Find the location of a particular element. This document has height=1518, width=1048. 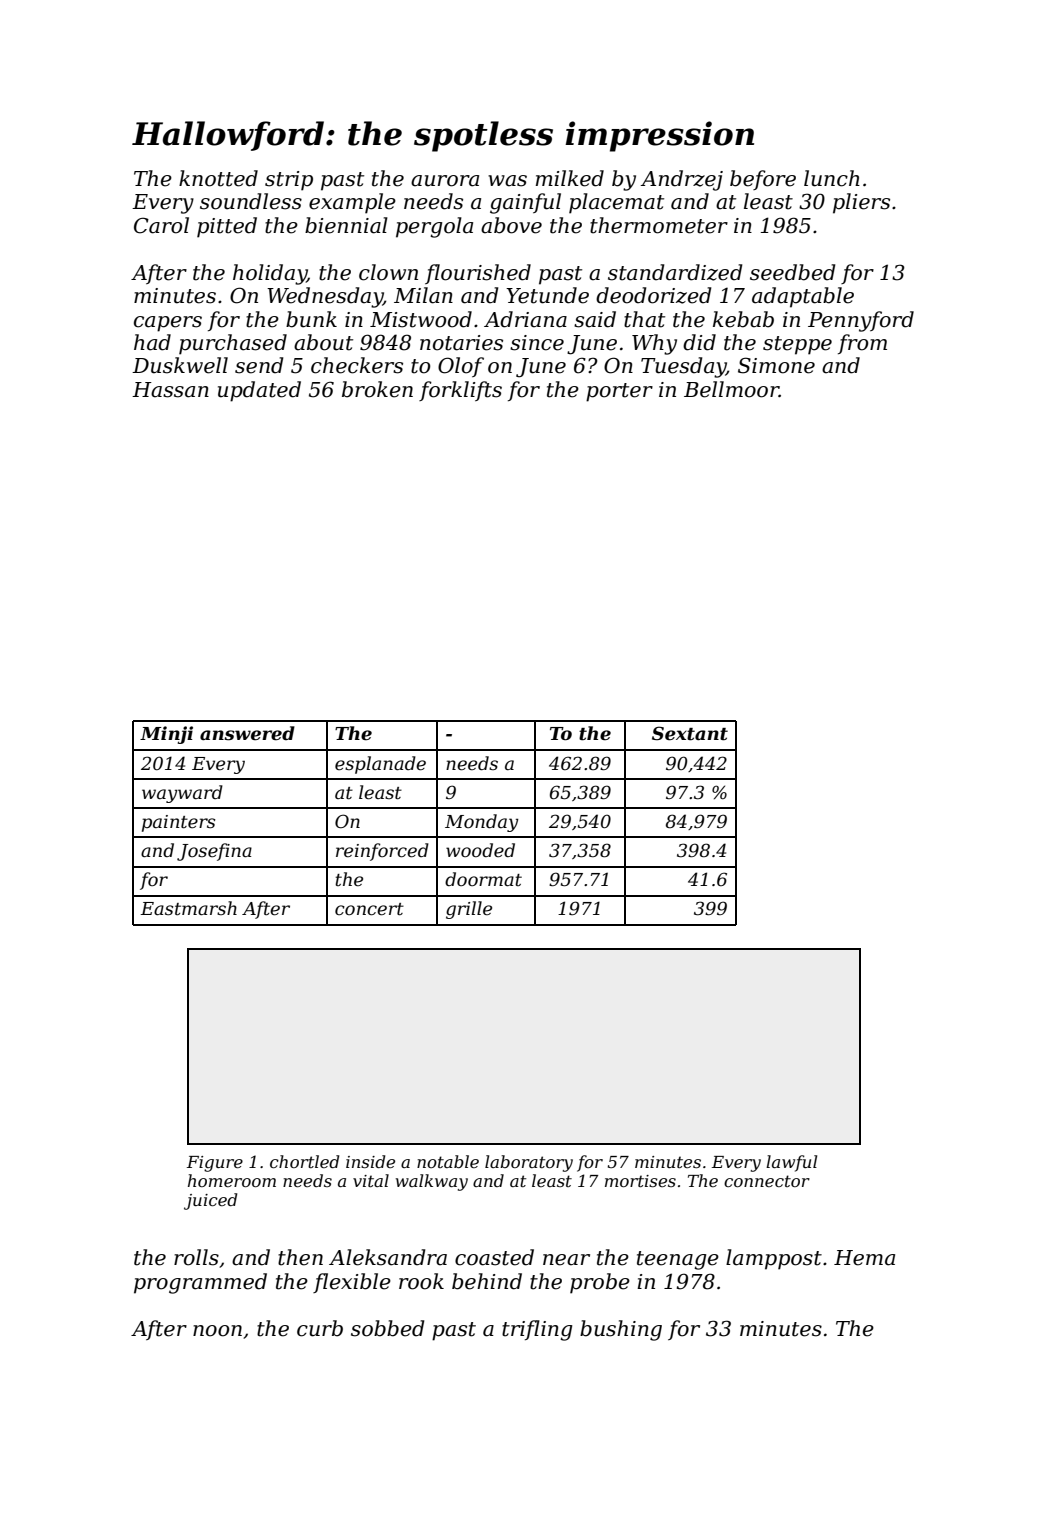

Bellmoor is located at coordinates (731, 389).
